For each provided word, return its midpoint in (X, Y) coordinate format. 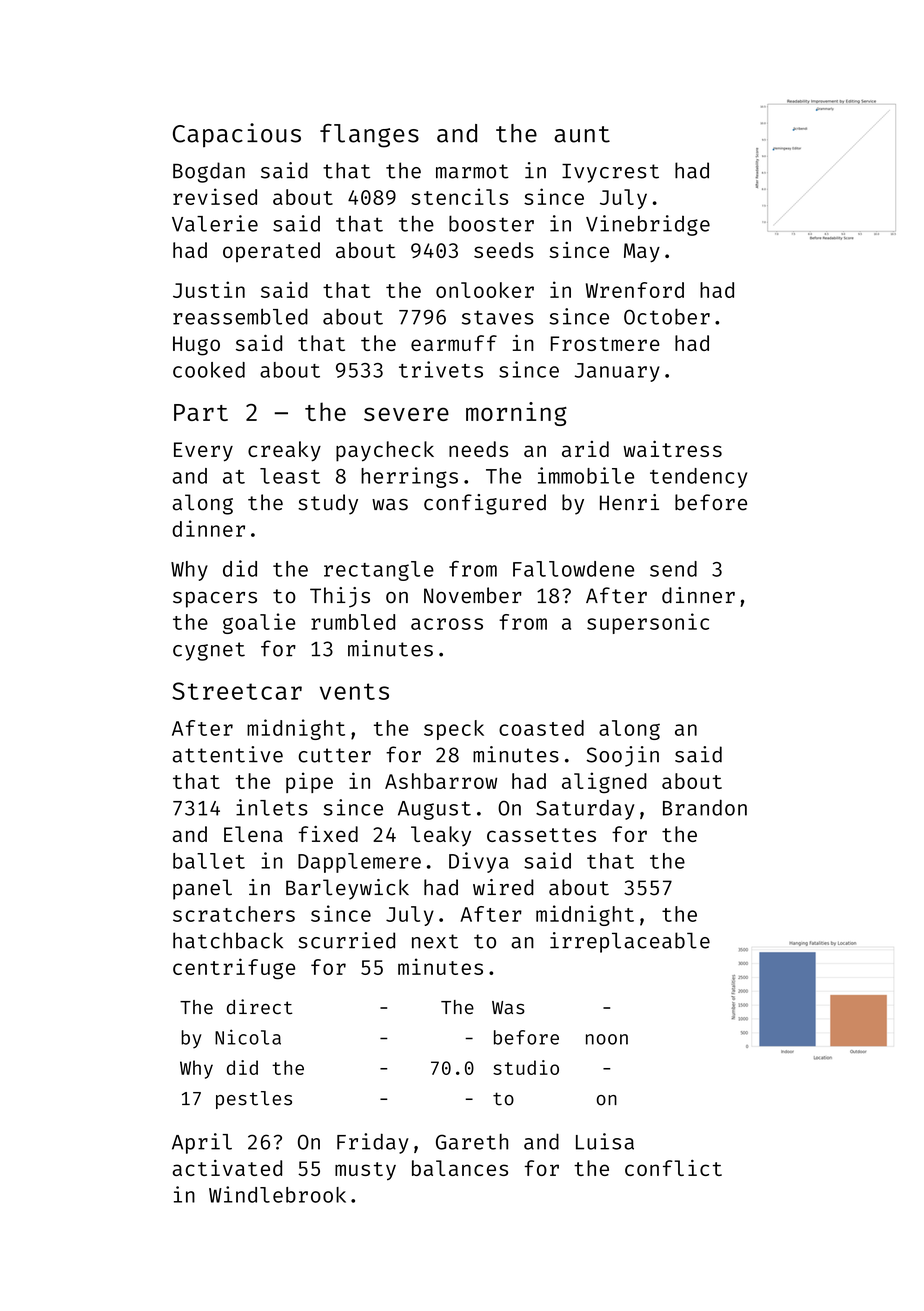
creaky (284, 451)
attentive (228, 754)
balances (460, 1168)
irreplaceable (630, 942)
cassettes (541, 835)
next (435, 941)
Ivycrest (610, 173)
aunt (582, 134)
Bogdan (209, 172)
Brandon (705, 807)
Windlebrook (277, 1194)
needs (478, 449)
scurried (346, 940)
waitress (672, 449)
